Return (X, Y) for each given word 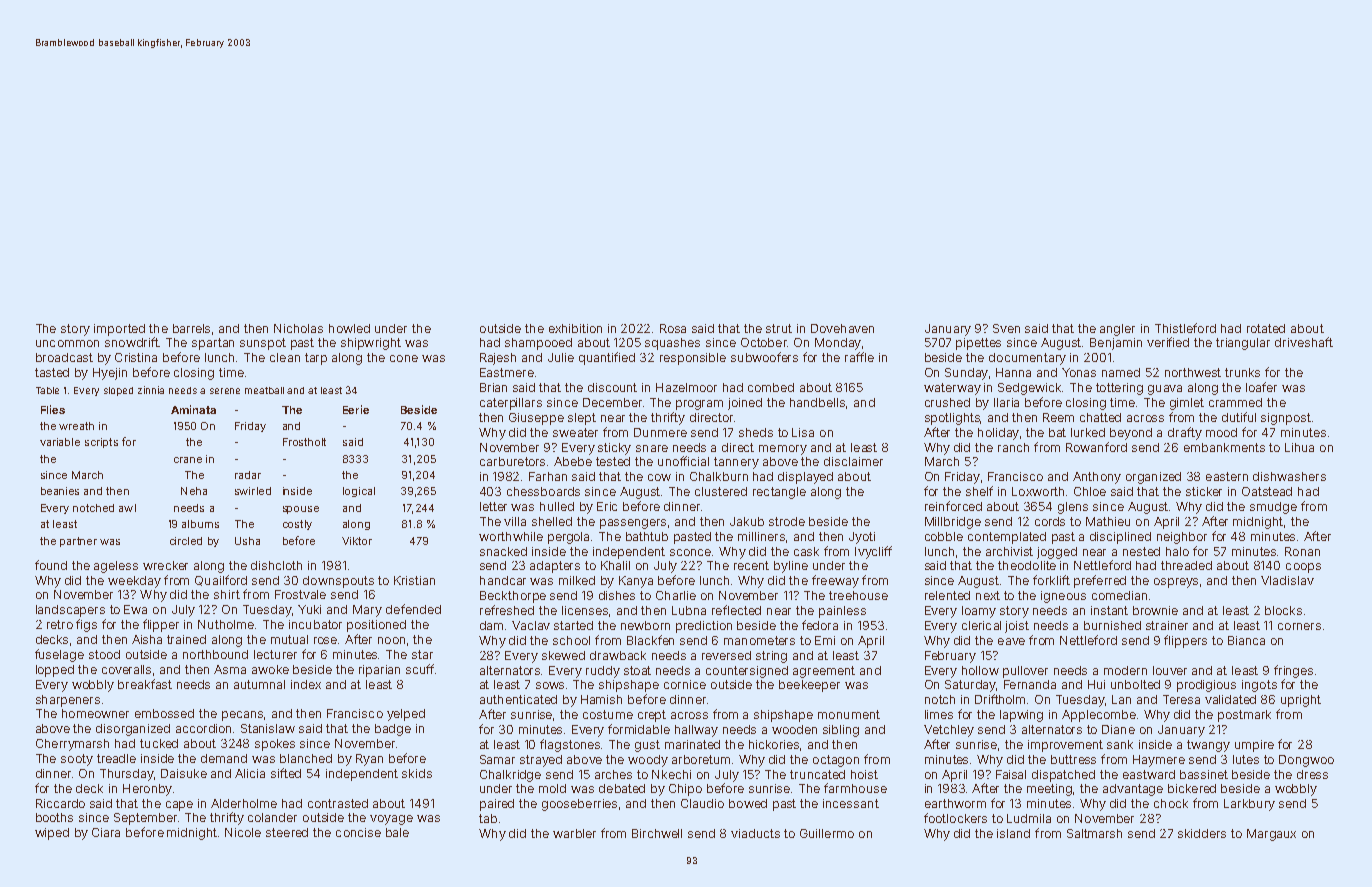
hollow (980, 670)
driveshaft (1304, 342)
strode (787, 521)
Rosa (673, 328)
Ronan (1302, 551)
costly (297, 525)
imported (119, 330)
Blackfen (650, 640)
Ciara (106, 832)
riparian (379, 671)
